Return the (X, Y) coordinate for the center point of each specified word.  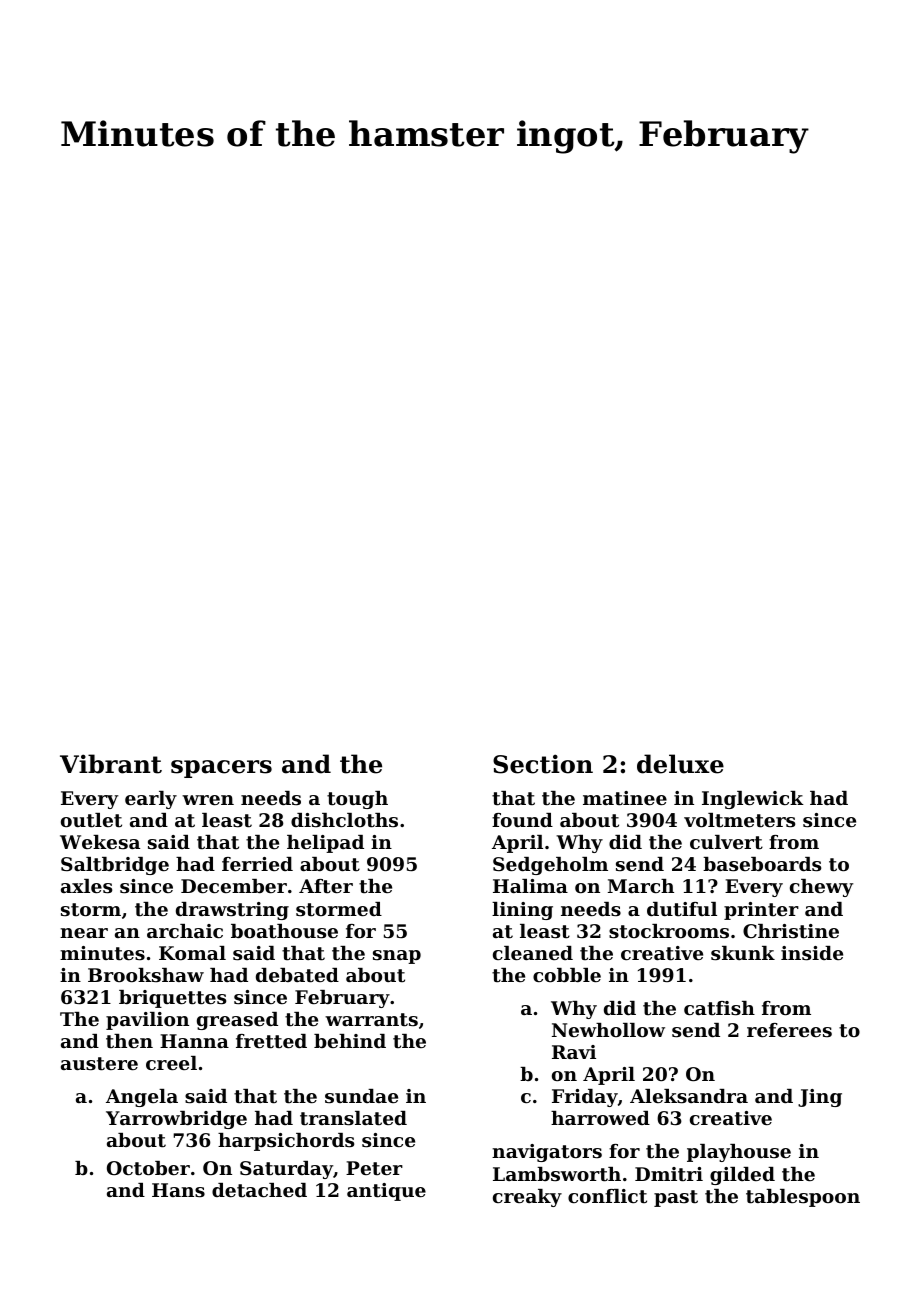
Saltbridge (115, 866)
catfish (719, 1008)
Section (543, 764)
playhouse (739, 1153)
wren (208, 800)
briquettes (172, 999)
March (641, 886)
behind (350, 1041)
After (326, 886)
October (148, 1168)
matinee (625, 798)
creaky (527, 1198)
